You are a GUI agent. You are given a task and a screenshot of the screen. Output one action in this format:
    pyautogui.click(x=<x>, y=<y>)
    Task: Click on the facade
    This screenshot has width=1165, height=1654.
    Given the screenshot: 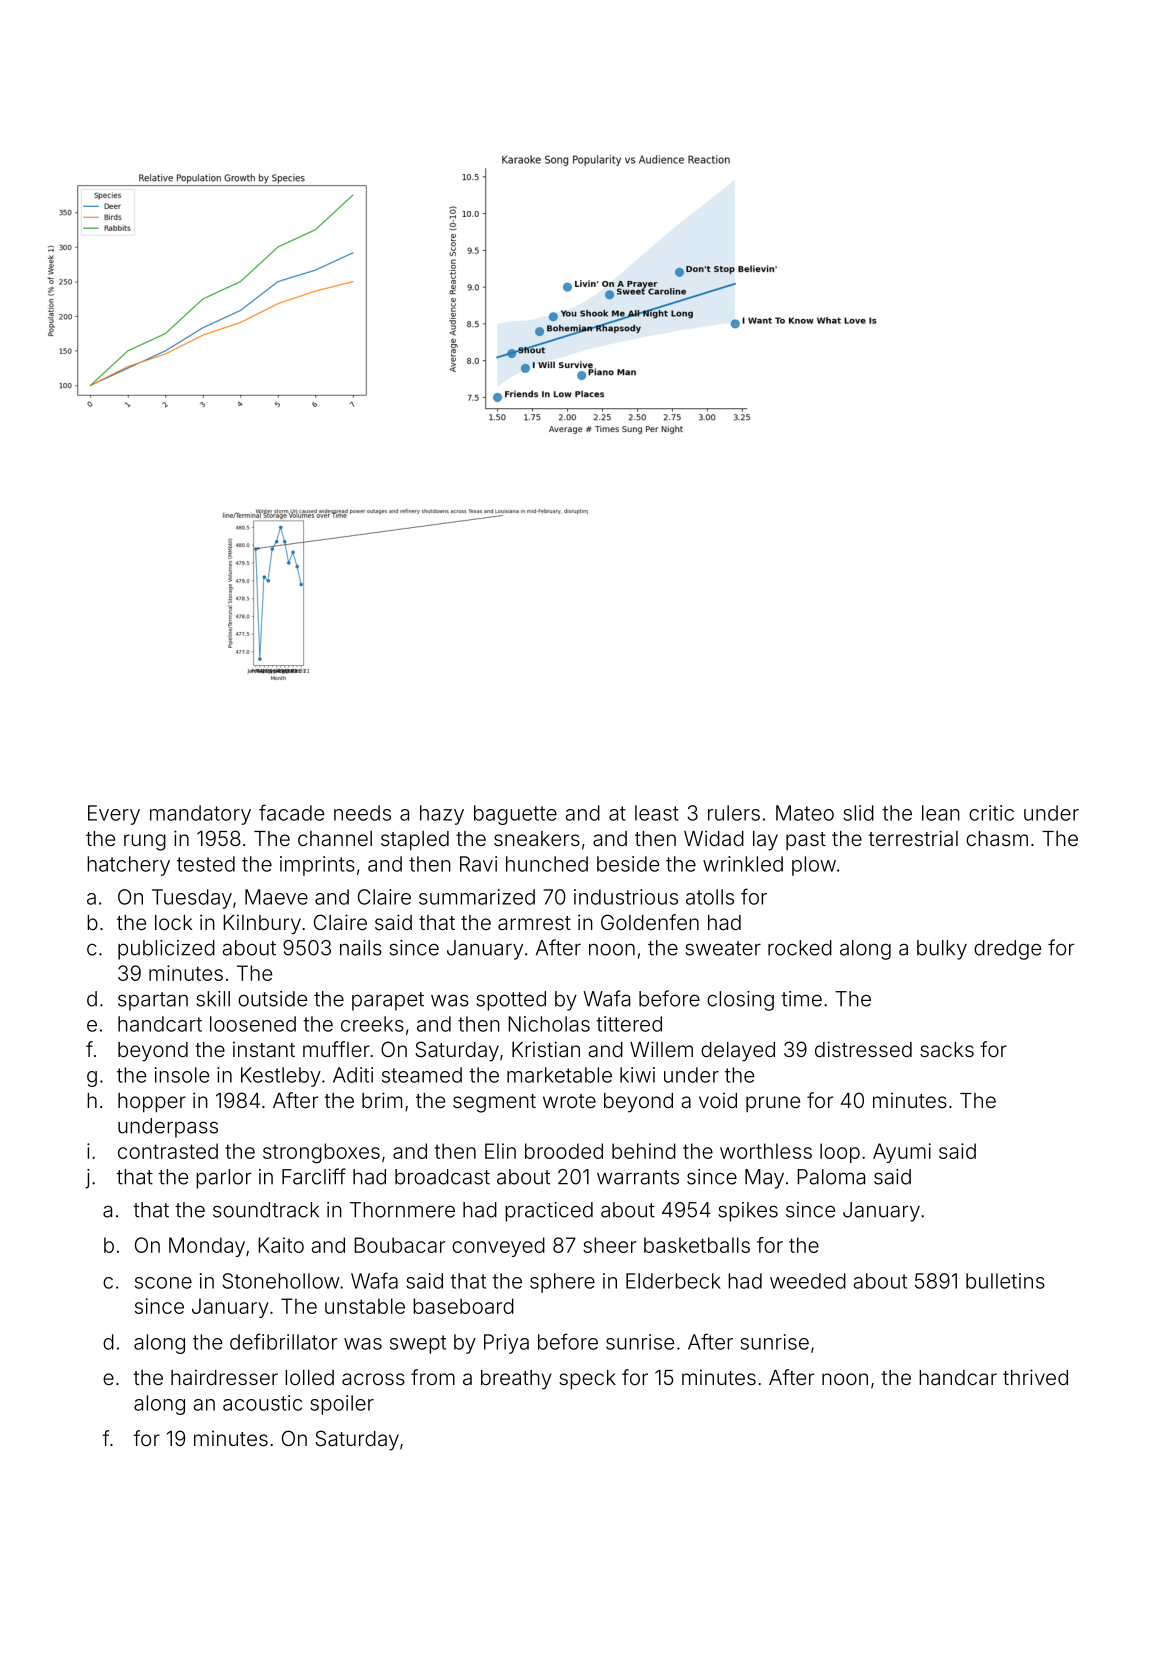 What is the action you would take?
    pyautogui.click(x=291, y=812)
